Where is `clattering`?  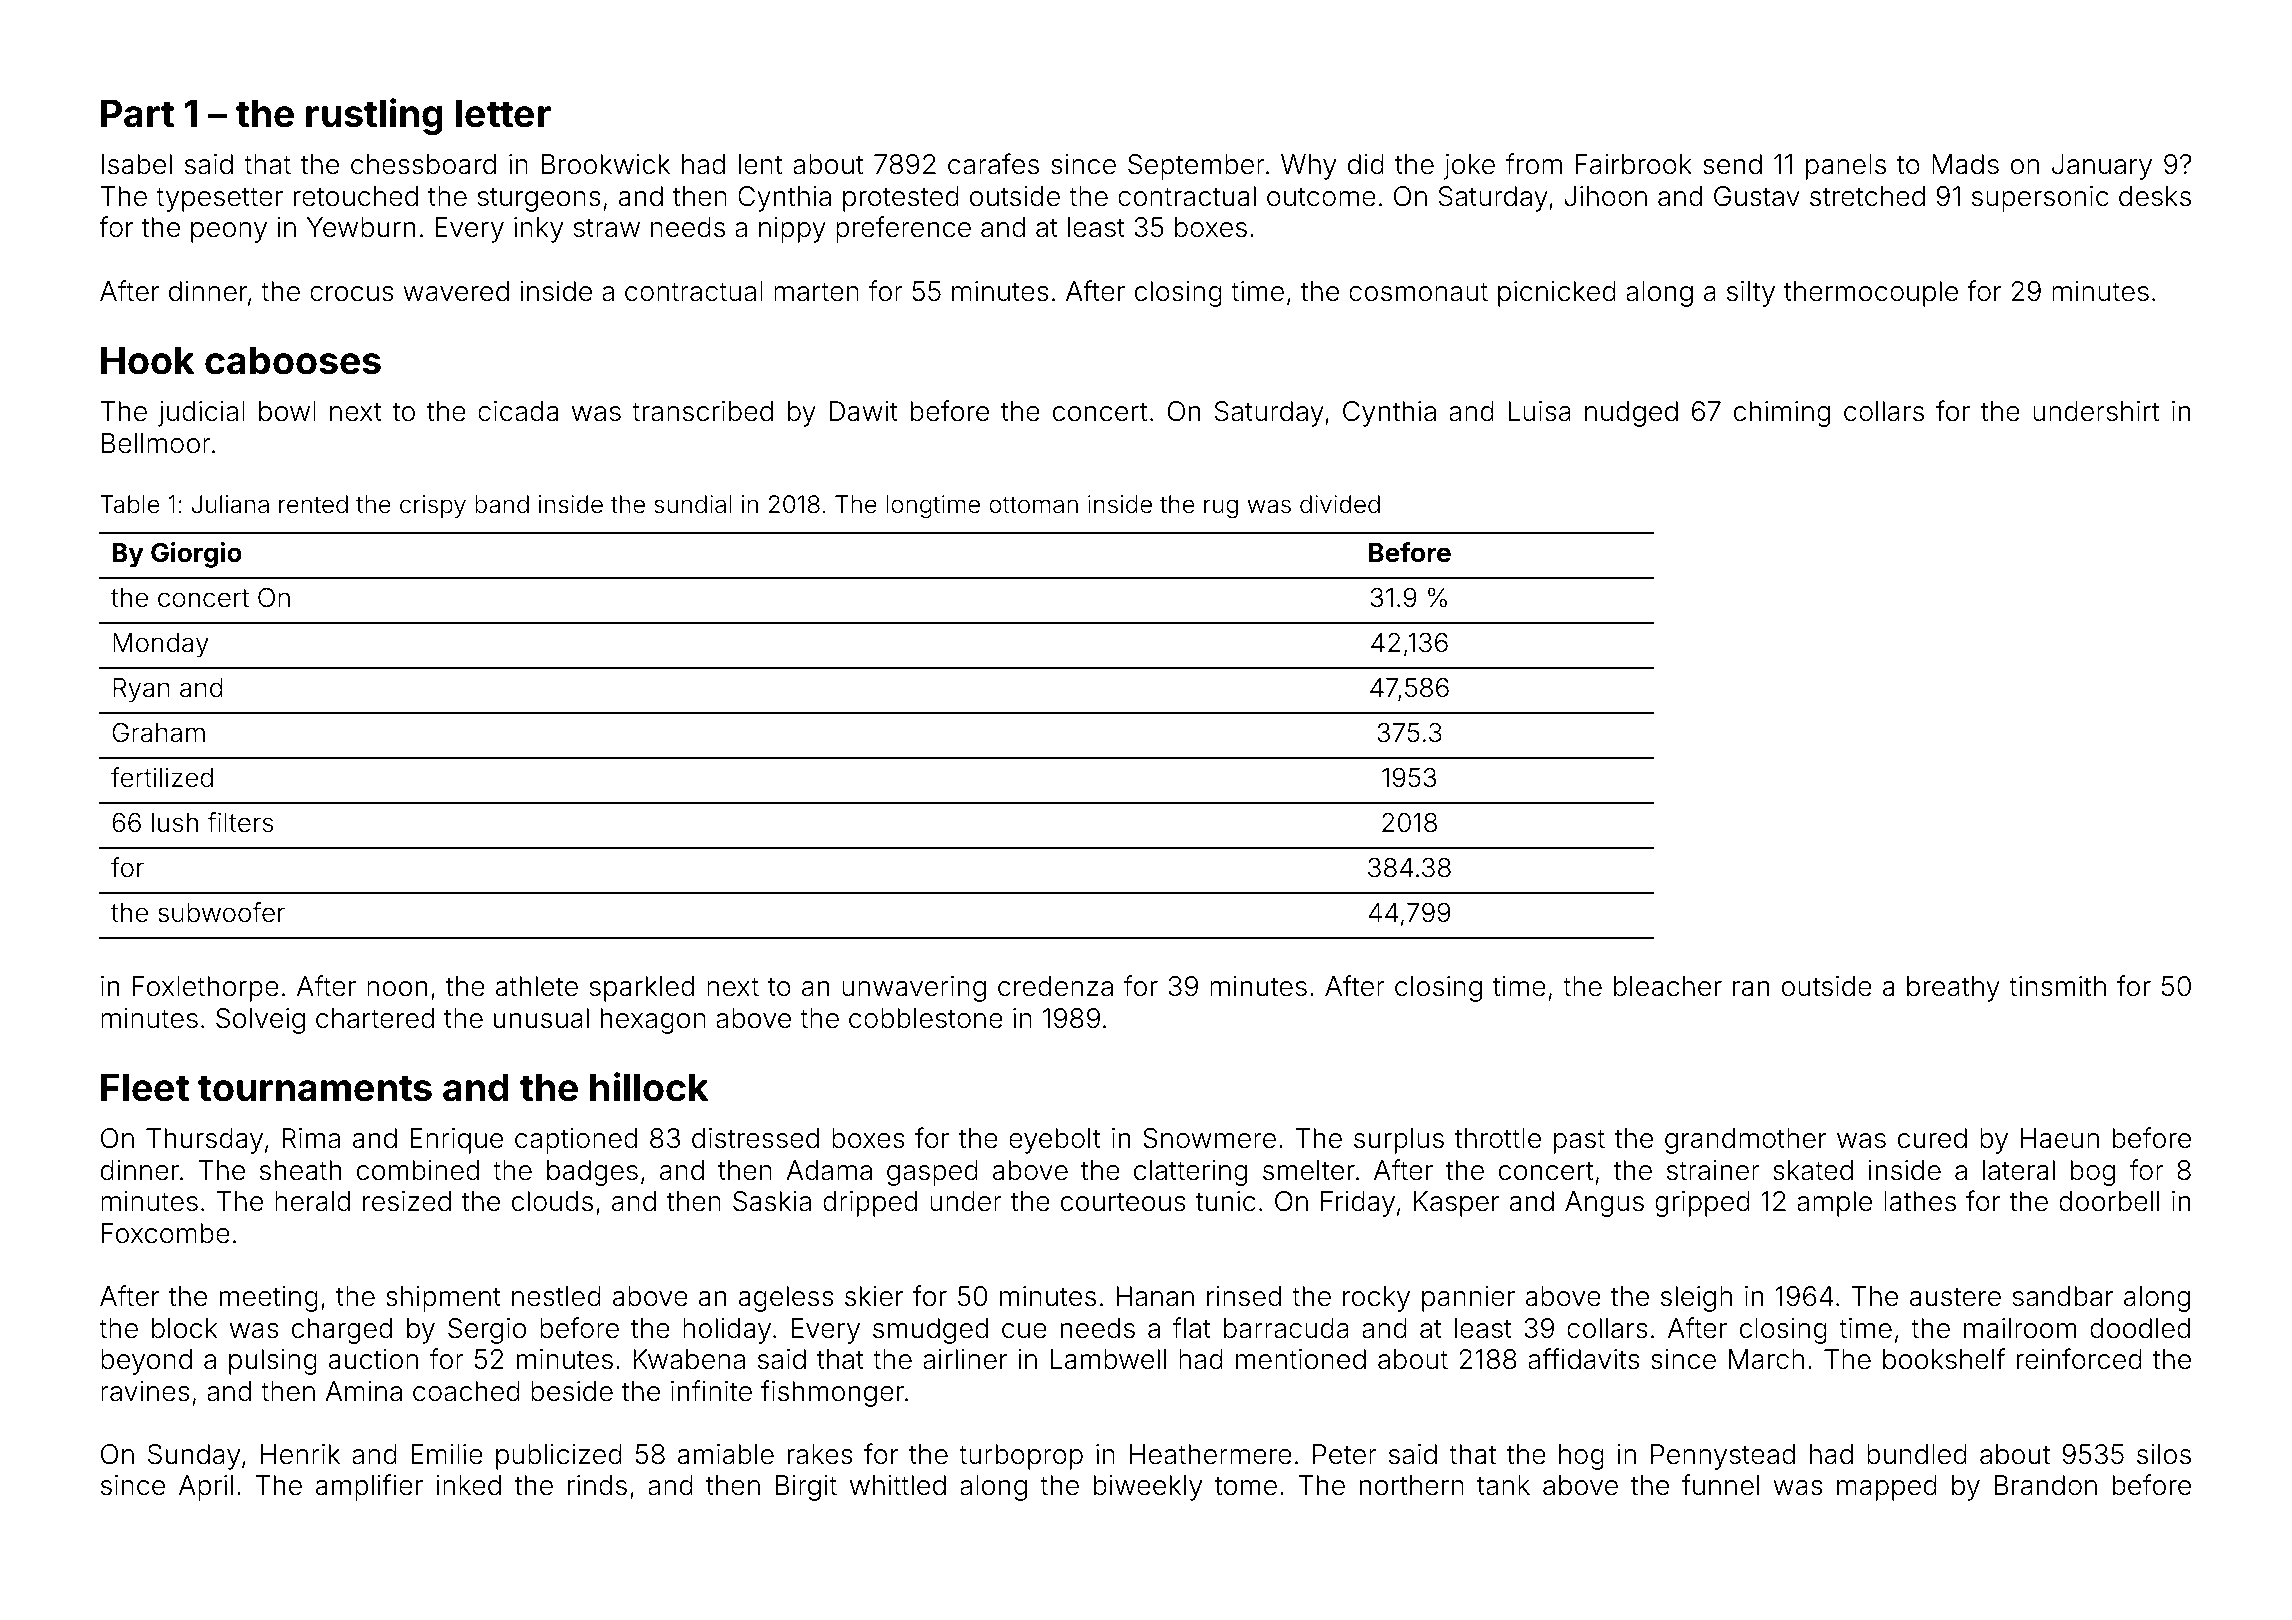 clattering is located at coordinates (1190, 1173).
